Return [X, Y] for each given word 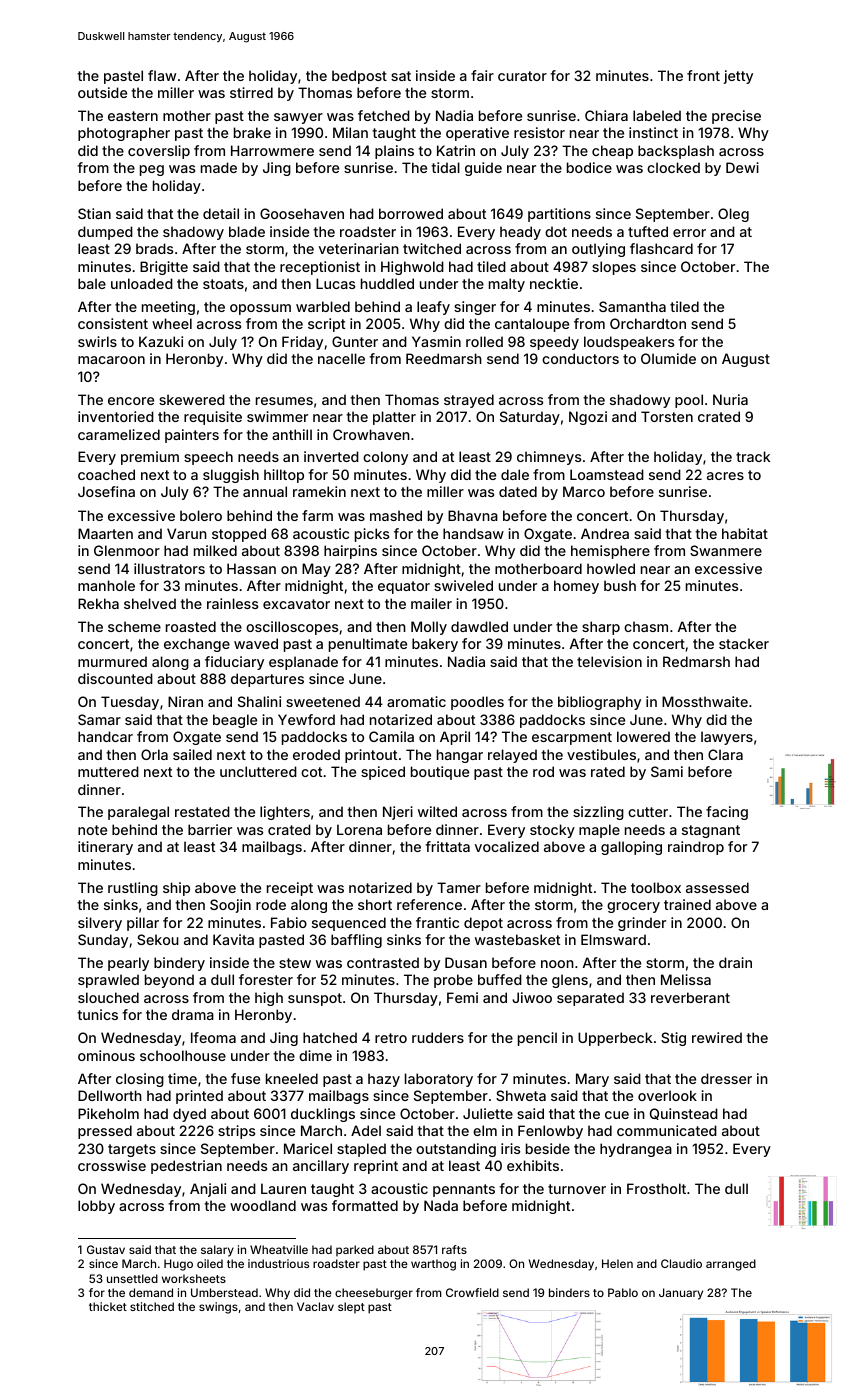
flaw [162, 75]
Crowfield [472, 1292]
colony [385, 458]
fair [482, 75]
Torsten [667, 416]
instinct [653, 132]
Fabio [289, 922]
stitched [152, 1306]
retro [391, 1038]
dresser [726, 1078]
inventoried [116, 416]
